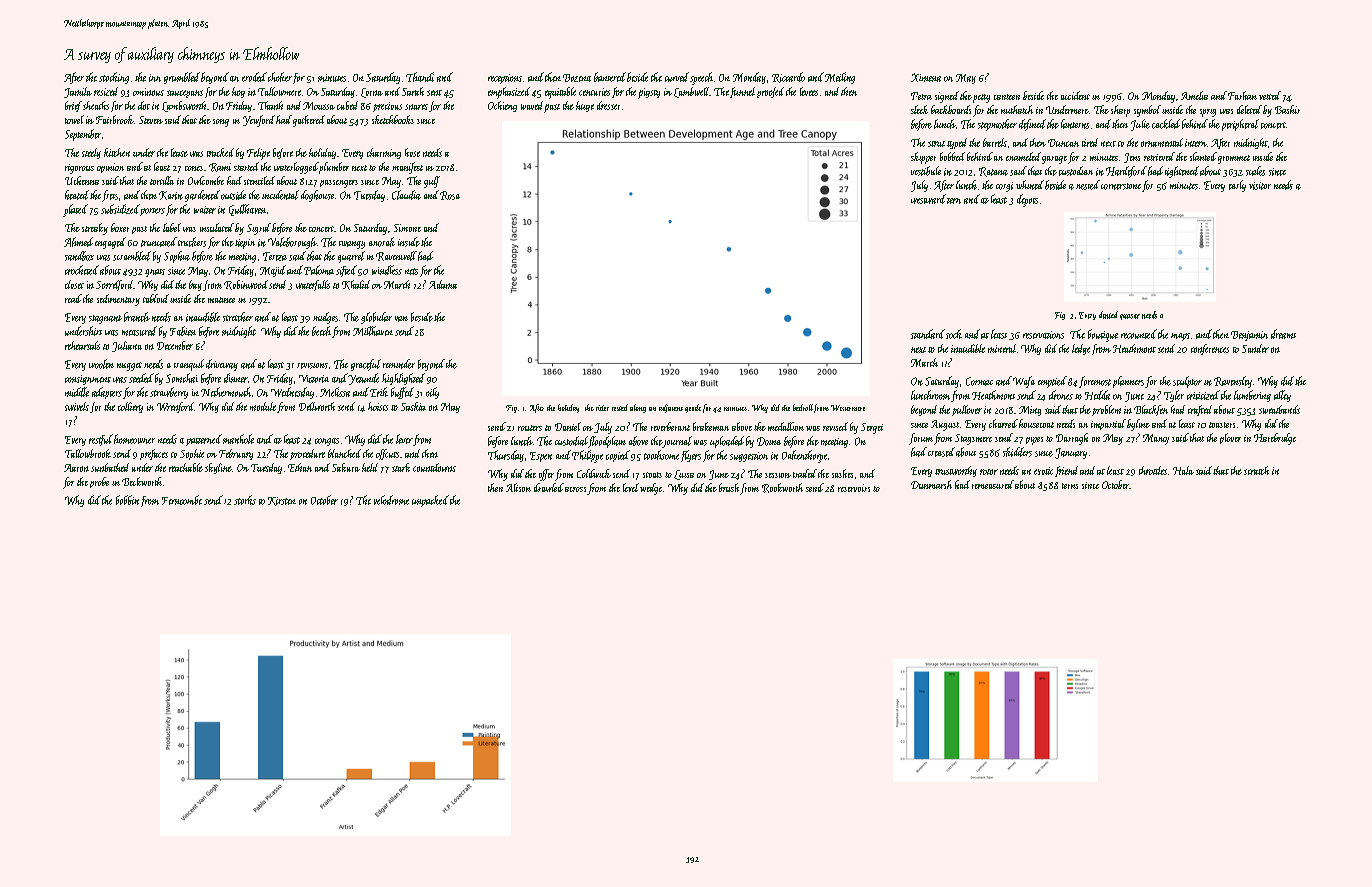  I want to click on Rosa, so click(450, 195).
